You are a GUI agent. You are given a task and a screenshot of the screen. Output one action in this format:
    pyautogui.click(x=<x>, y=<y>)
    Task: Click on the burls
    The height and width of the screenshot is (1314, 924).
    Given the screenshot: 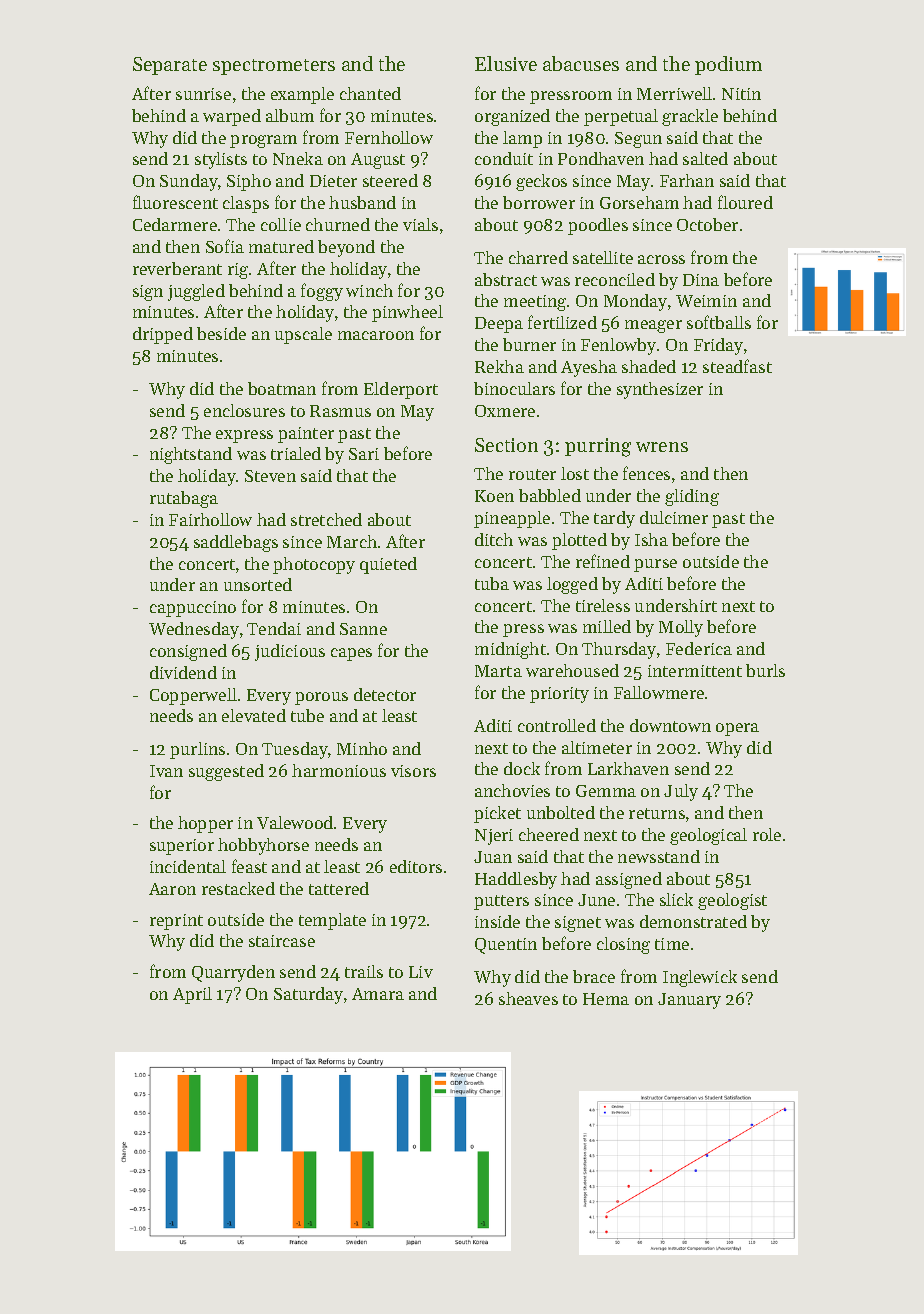 What is the action you would take?
    pyautogui.click(x=765, y=670)
